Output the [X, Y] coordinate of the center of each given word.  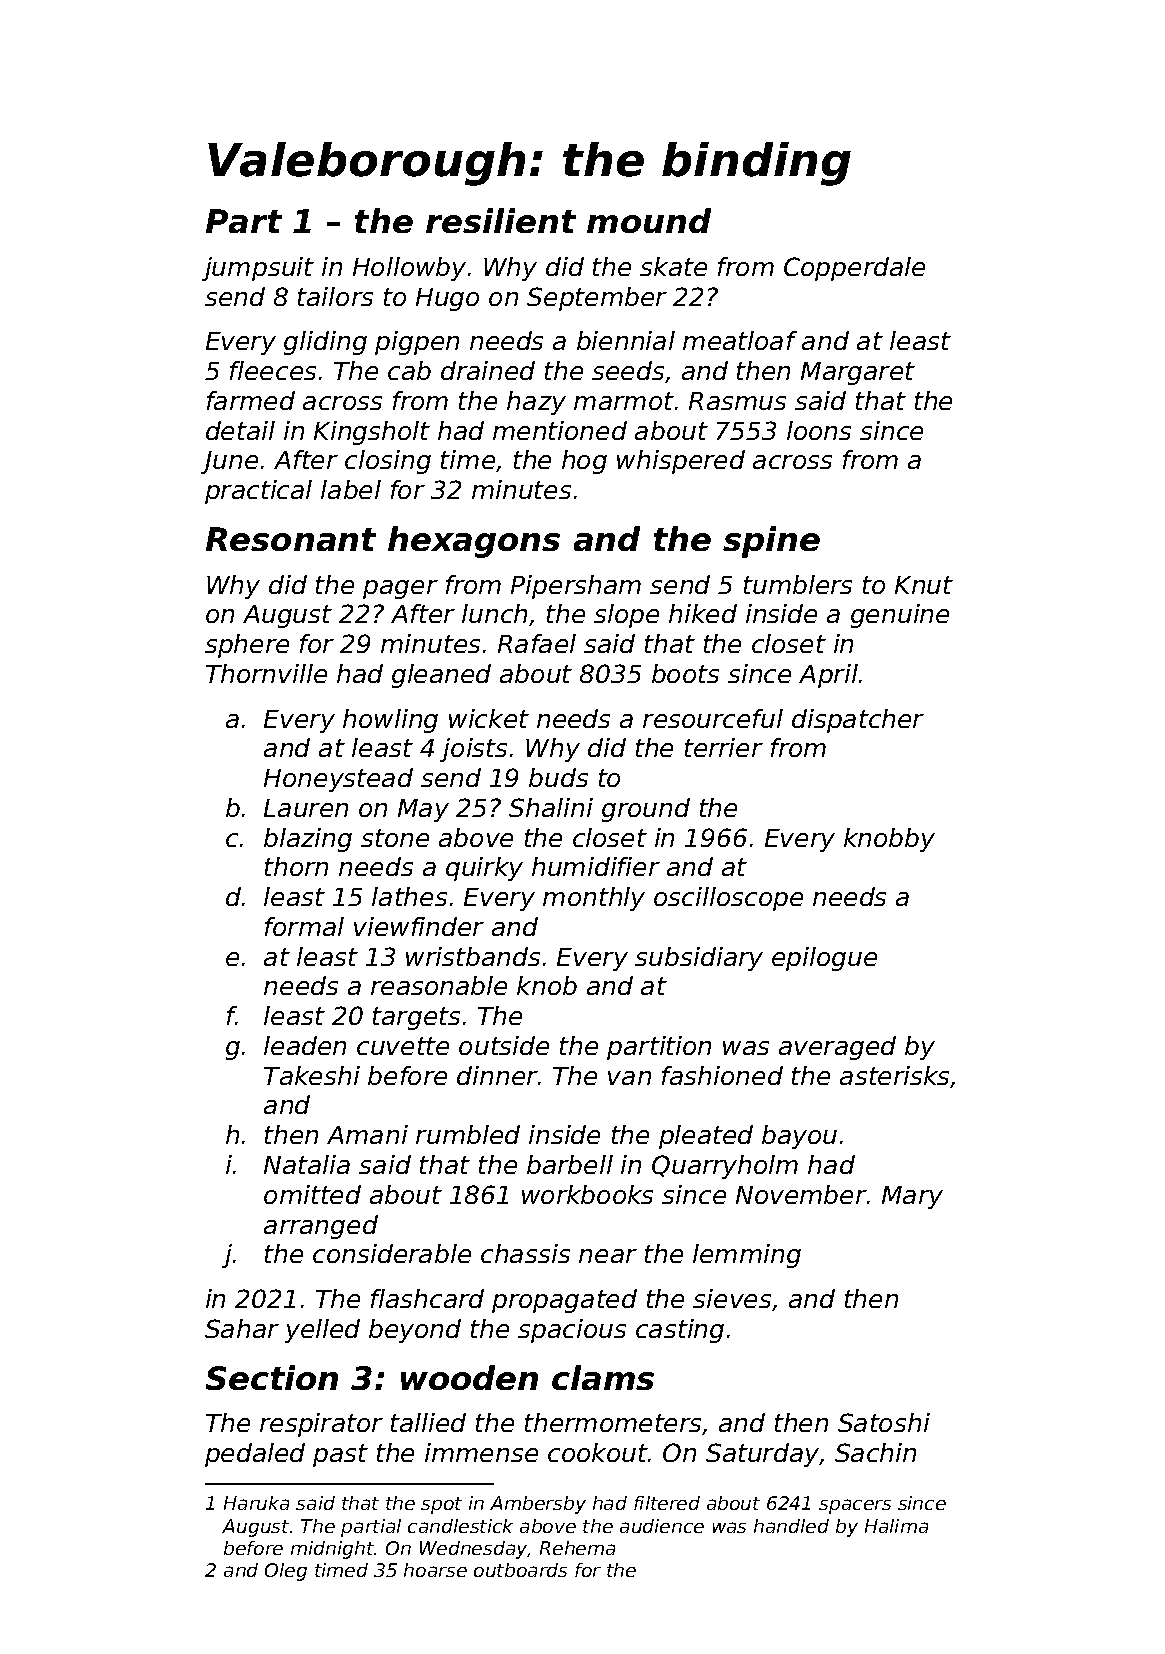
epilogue [824, 959]
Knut [924, 585]
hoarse [435, 1570]
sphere [247, 646]
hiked [703, 613]
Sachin [875, 1452]
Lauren [306, 808]
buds [558, 777]
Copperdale [854, 269]
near [608, 1256]
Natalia [307, 1164]
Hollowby [409, 269]
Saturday [762, 1455]
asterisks [895, 1077]
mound [649, 220]
